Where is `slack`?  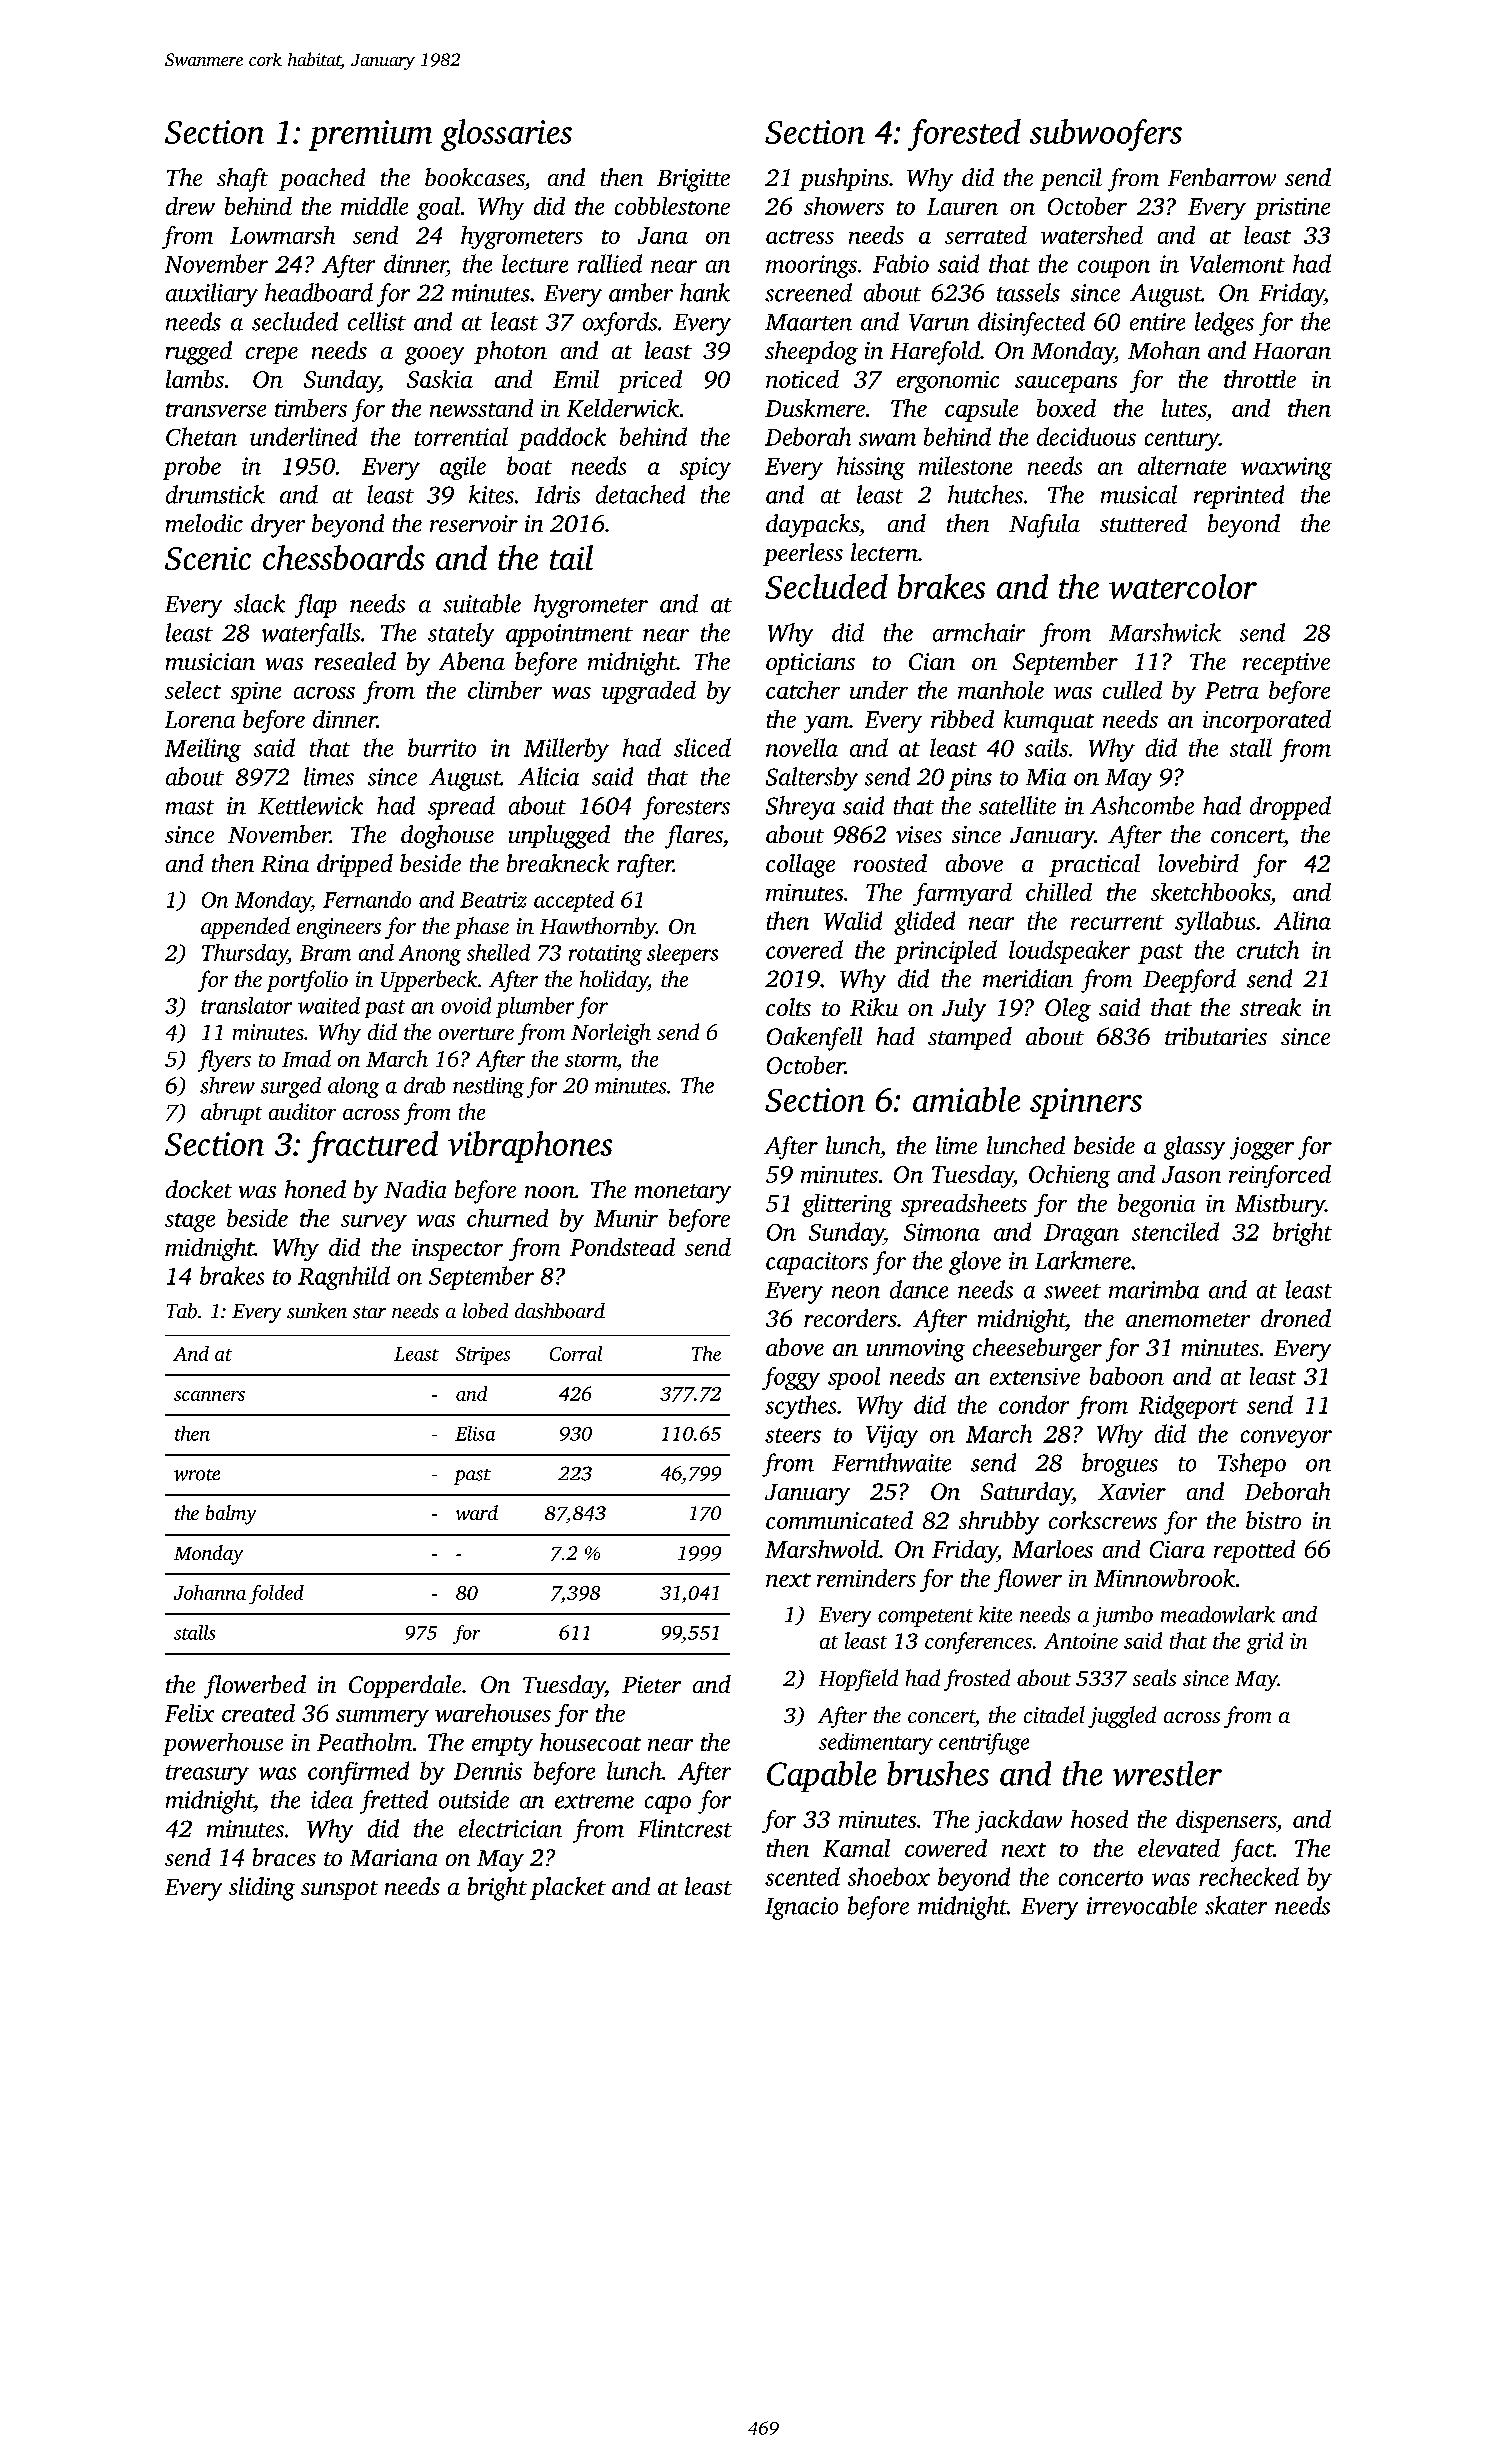
slack is located at coordinates (259, 603).
